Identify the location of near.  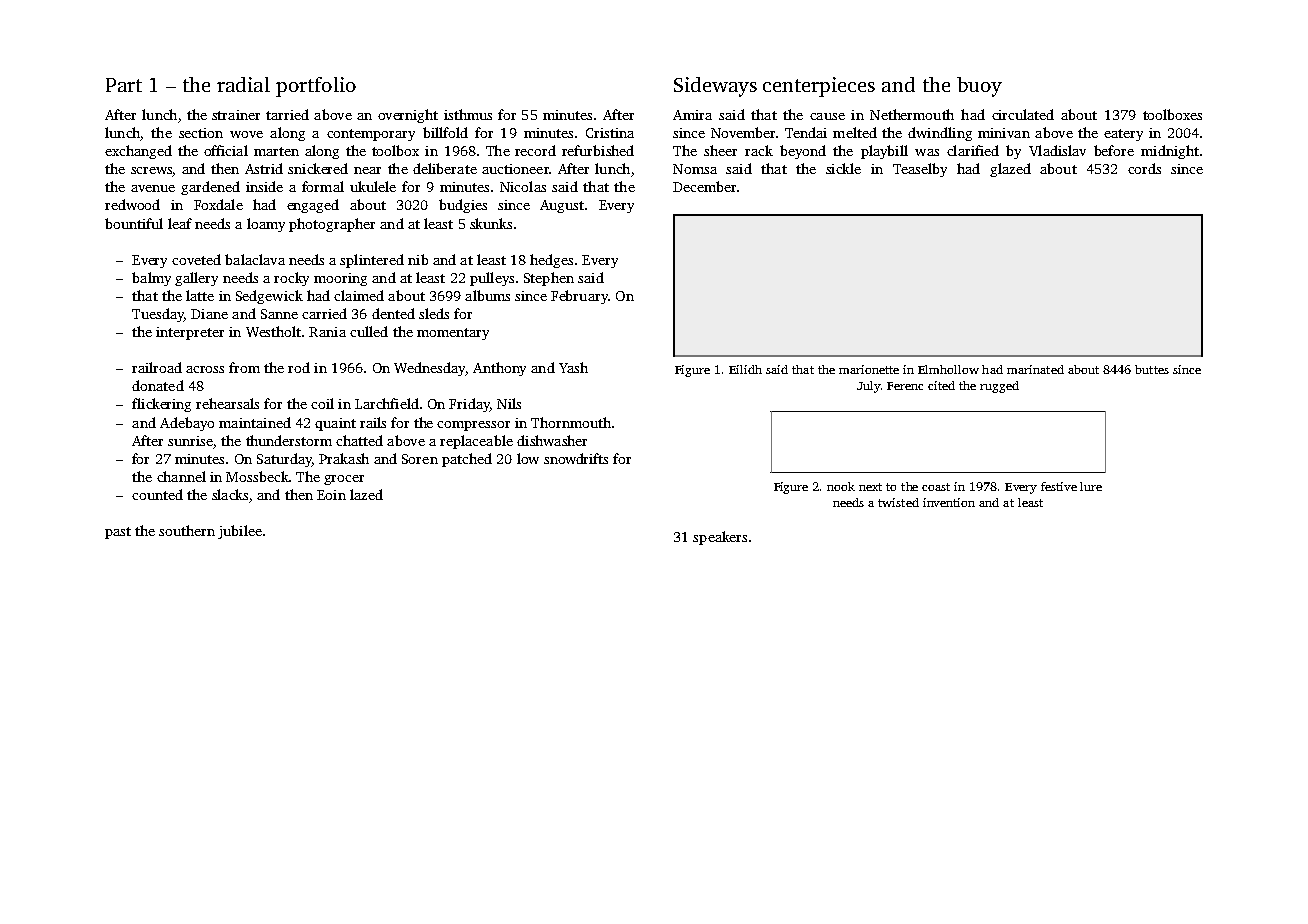
(367, 170).
